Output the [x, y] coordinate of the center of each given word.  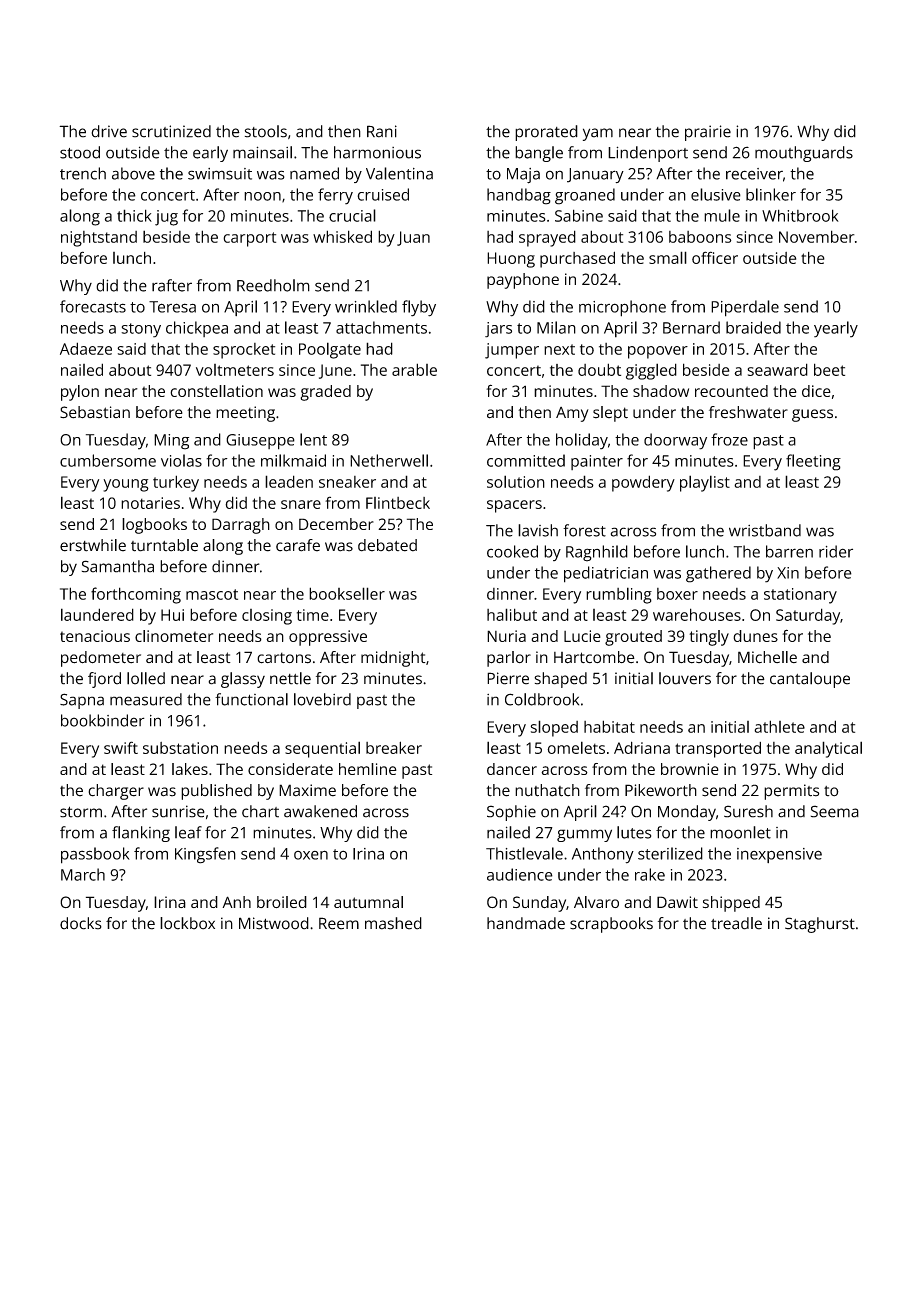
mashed [393, 923]
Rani [382, 131]
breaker [394, 747]
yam [598, 134]
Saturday [808, 616]
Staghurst [820, 925]
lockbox [187, 923]
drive [109, 131]
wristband [765, 530]
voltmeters [235, 370]
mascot [212, 594]
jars [498, 330]
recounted [731, 391]
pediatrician [606, 574]
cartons [284, 658]
